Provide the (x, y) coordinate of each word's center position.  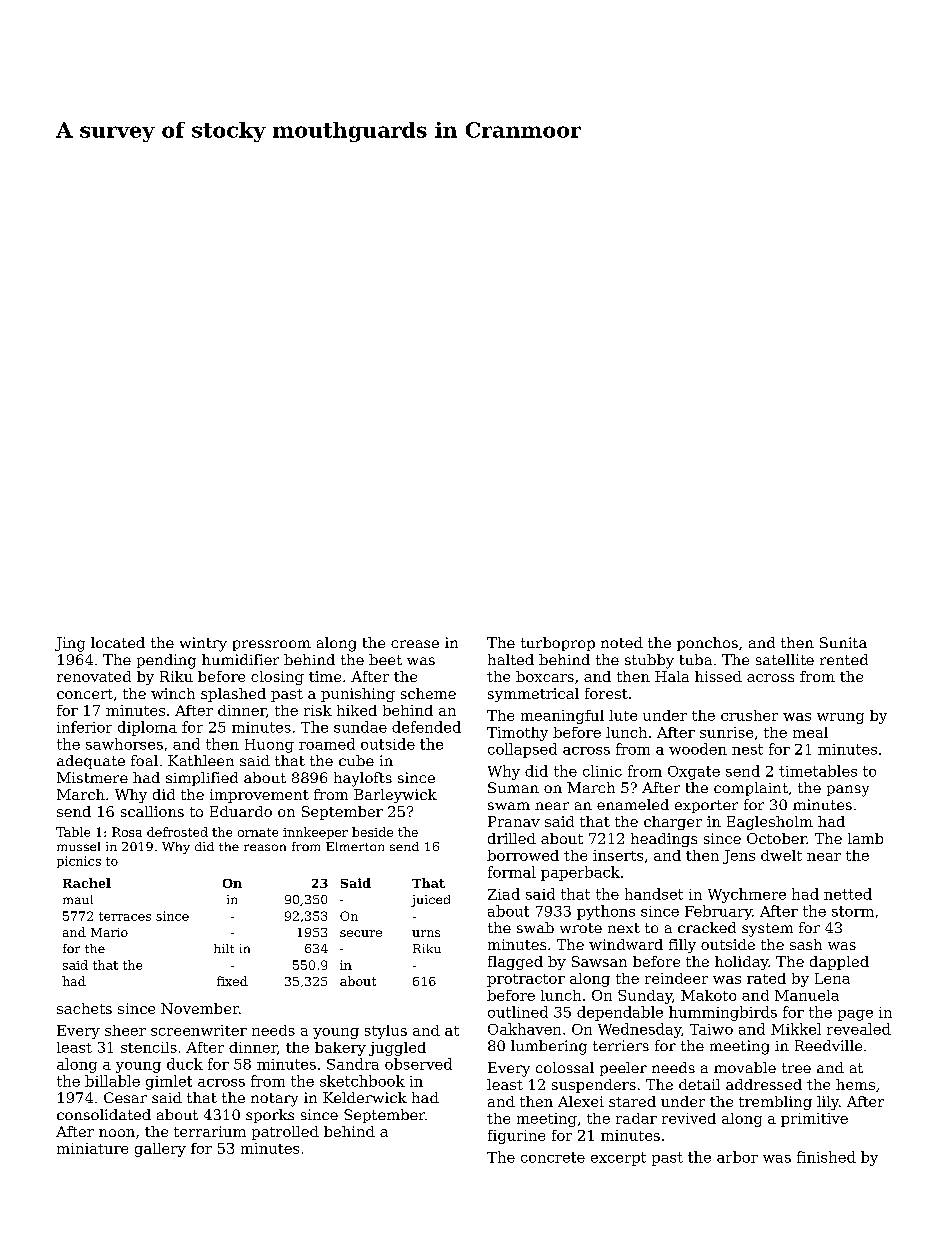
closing (277, 678)
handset (654, 894)
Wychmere (747, 895)
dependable (620, 1013)
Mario (109, 932)
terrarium (210, 1131)
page (855, 1015)
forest (606, 693)
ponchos (707, 644)
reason (265, 847)
